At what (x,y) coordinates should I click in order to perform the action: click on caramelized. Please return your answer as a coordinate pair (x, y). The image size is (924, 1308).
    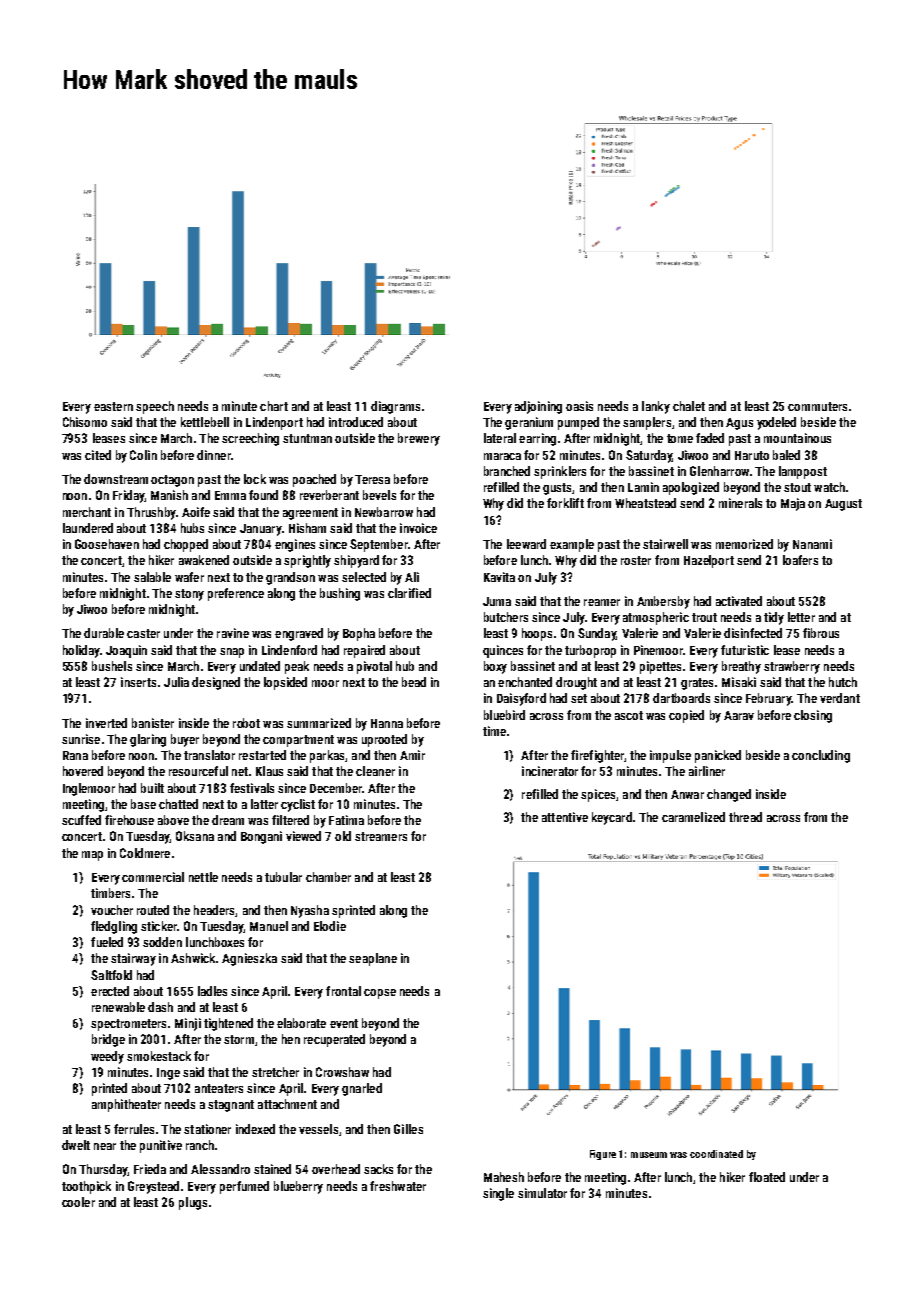
    Looking at the image, I should click on (693, 817).
